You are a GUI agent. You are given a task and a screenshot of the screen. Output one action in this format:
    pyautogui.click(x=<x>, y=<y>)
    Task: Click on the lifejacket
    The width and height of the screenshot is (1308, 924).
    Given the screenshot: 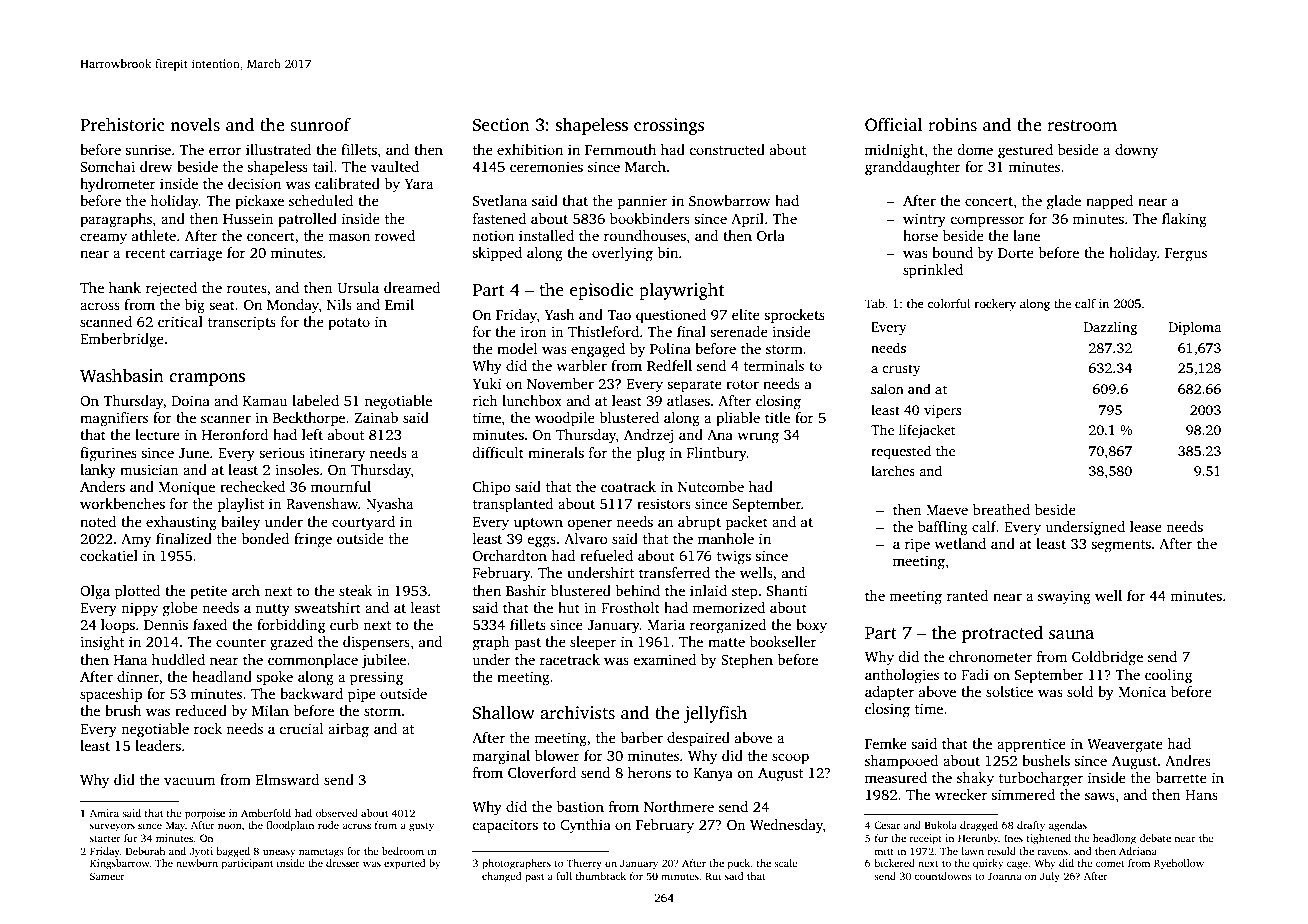 What is the action you would take?
    pyautogui.click(x=927, y=431)
